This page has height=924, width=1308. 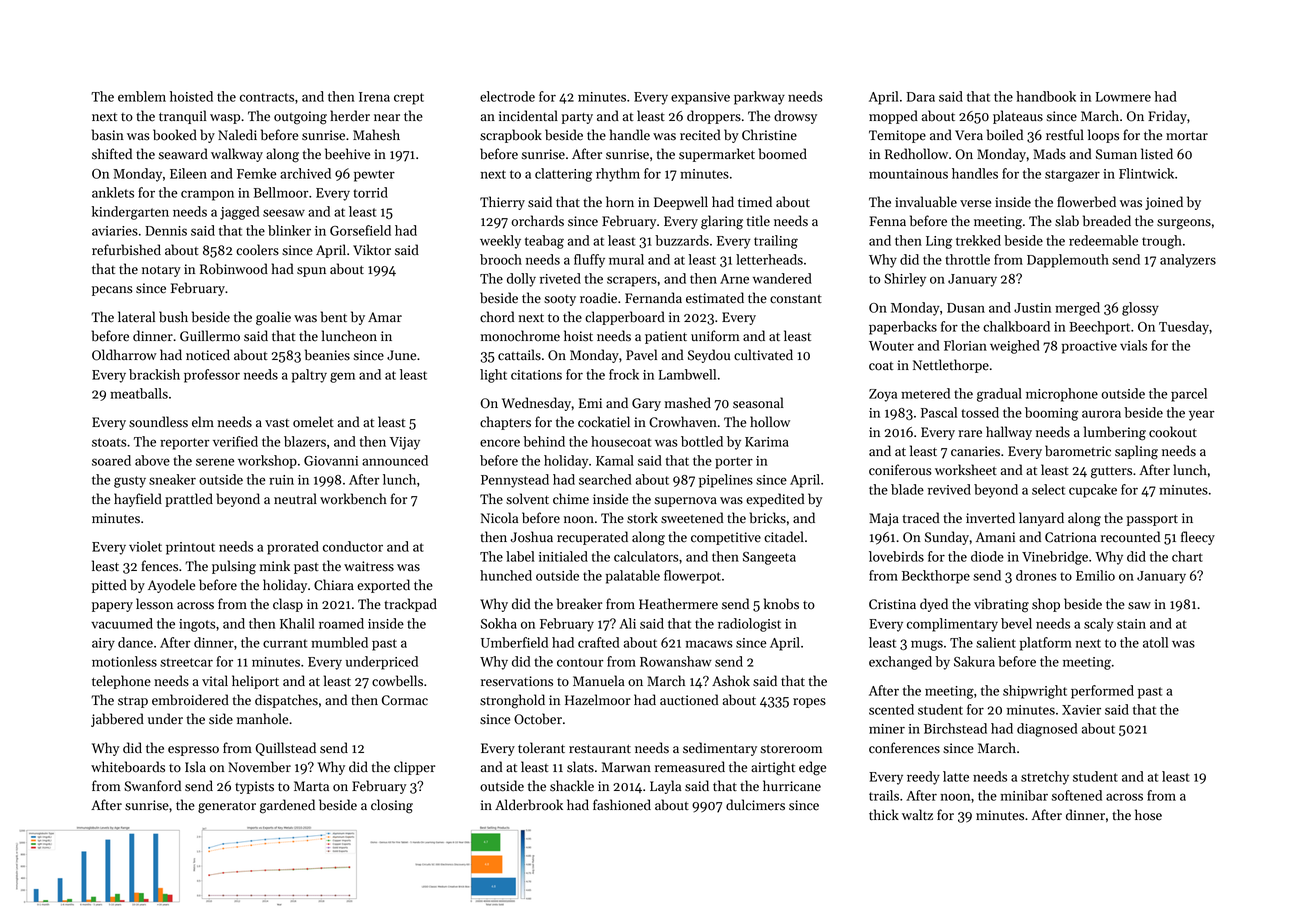 What do you see at coordinates (142, 96) in the page?
I see `emblem` at bounding box center [142, 96].
